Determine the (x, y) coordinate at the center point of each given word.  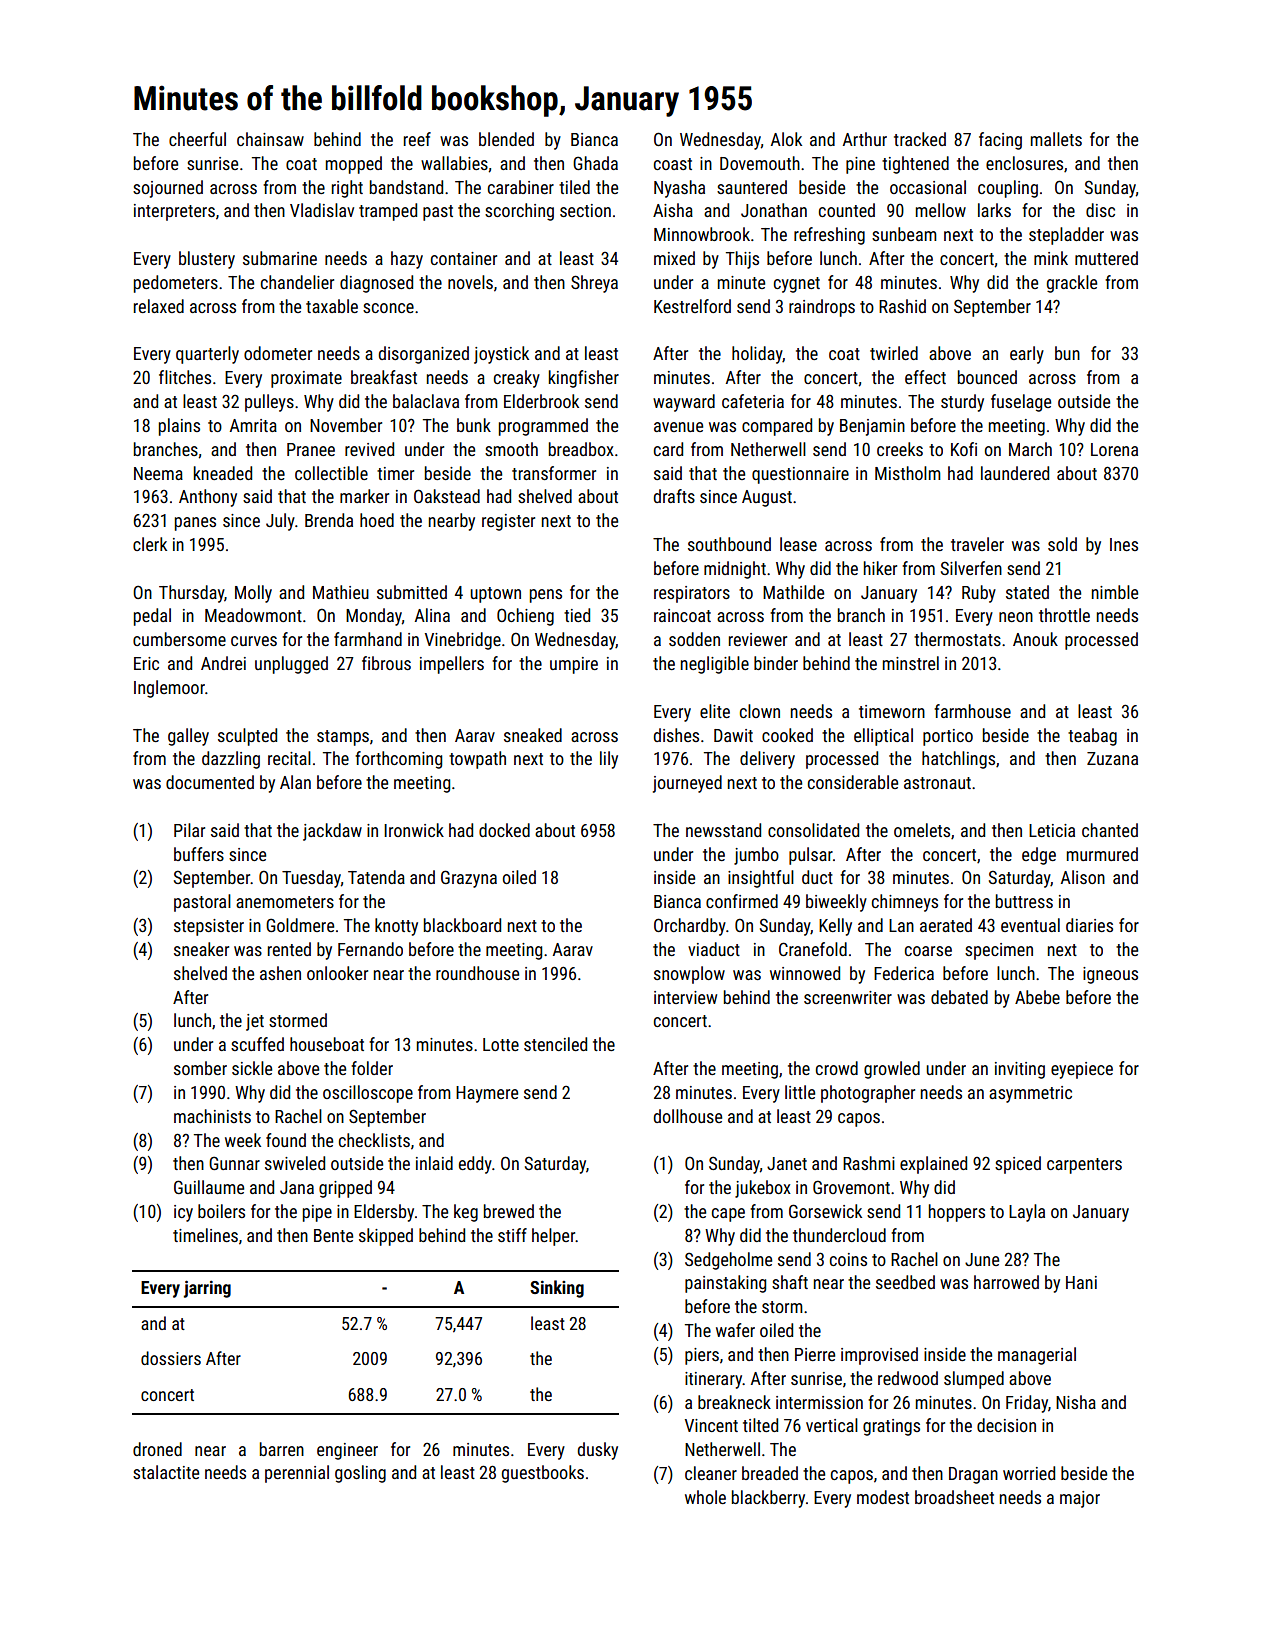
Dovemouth (760, 163)
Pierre (815, 1354)
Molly (253, 594)
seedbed (905, 1282)
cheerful (197, 139)
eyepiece (1082, 1070)
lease (798, 544)
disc (1100, 210)
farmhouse (972, 711)
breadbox (581, 449)
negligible (715, 665)
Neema (158, 473)
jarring (207, 1289)
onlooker (337, 973)
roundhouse (477, 973)
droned (157, 1449)
